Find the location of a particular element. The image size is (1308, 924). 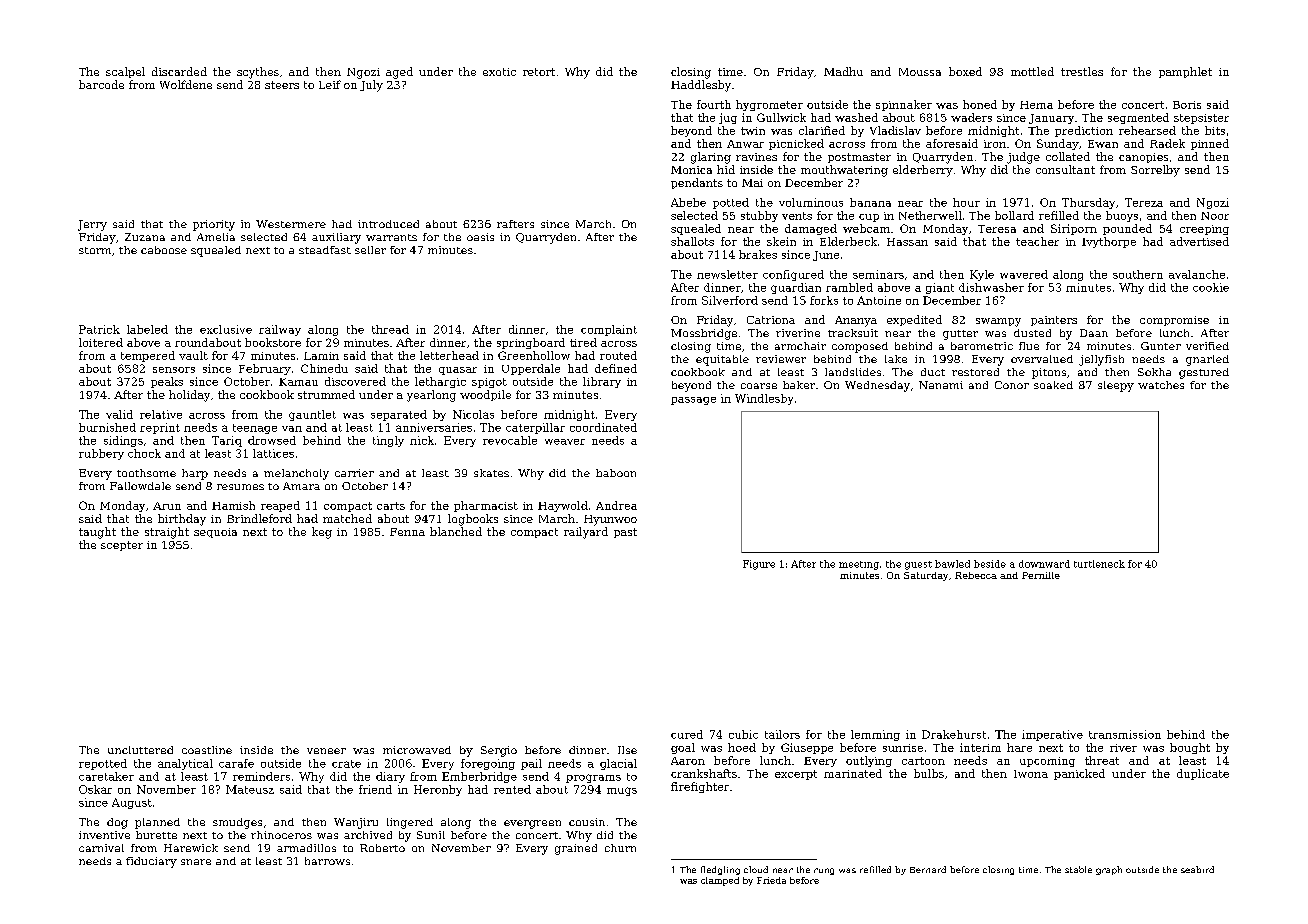

harrows is located at coordinates (327, 861).
